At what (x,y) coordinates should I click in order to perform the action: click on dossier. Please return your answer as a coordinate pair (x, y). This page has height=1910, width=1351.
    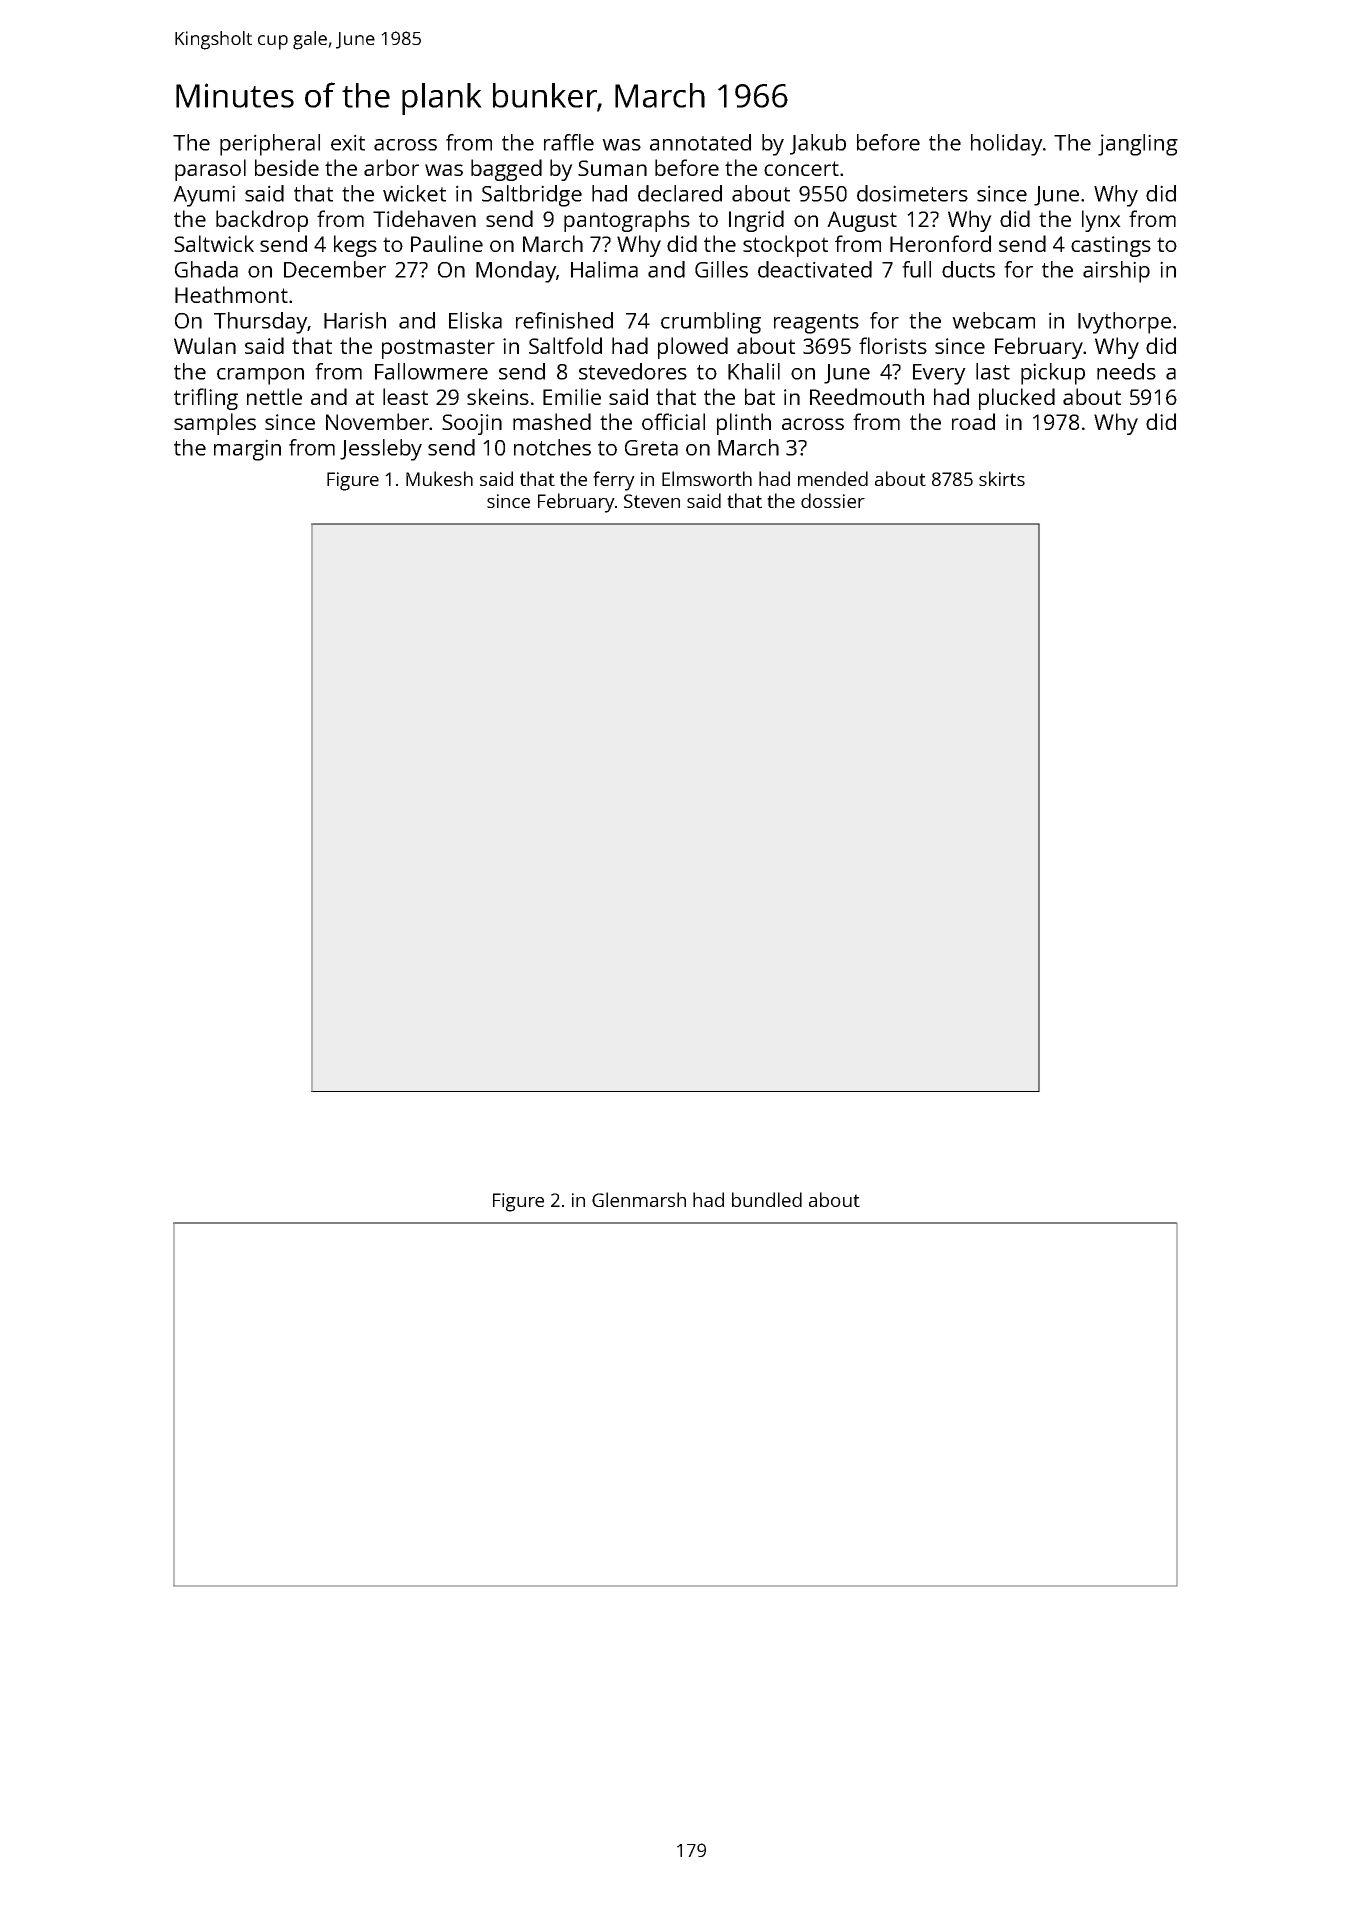
    Looking at the image, I should click on (833, 500).
